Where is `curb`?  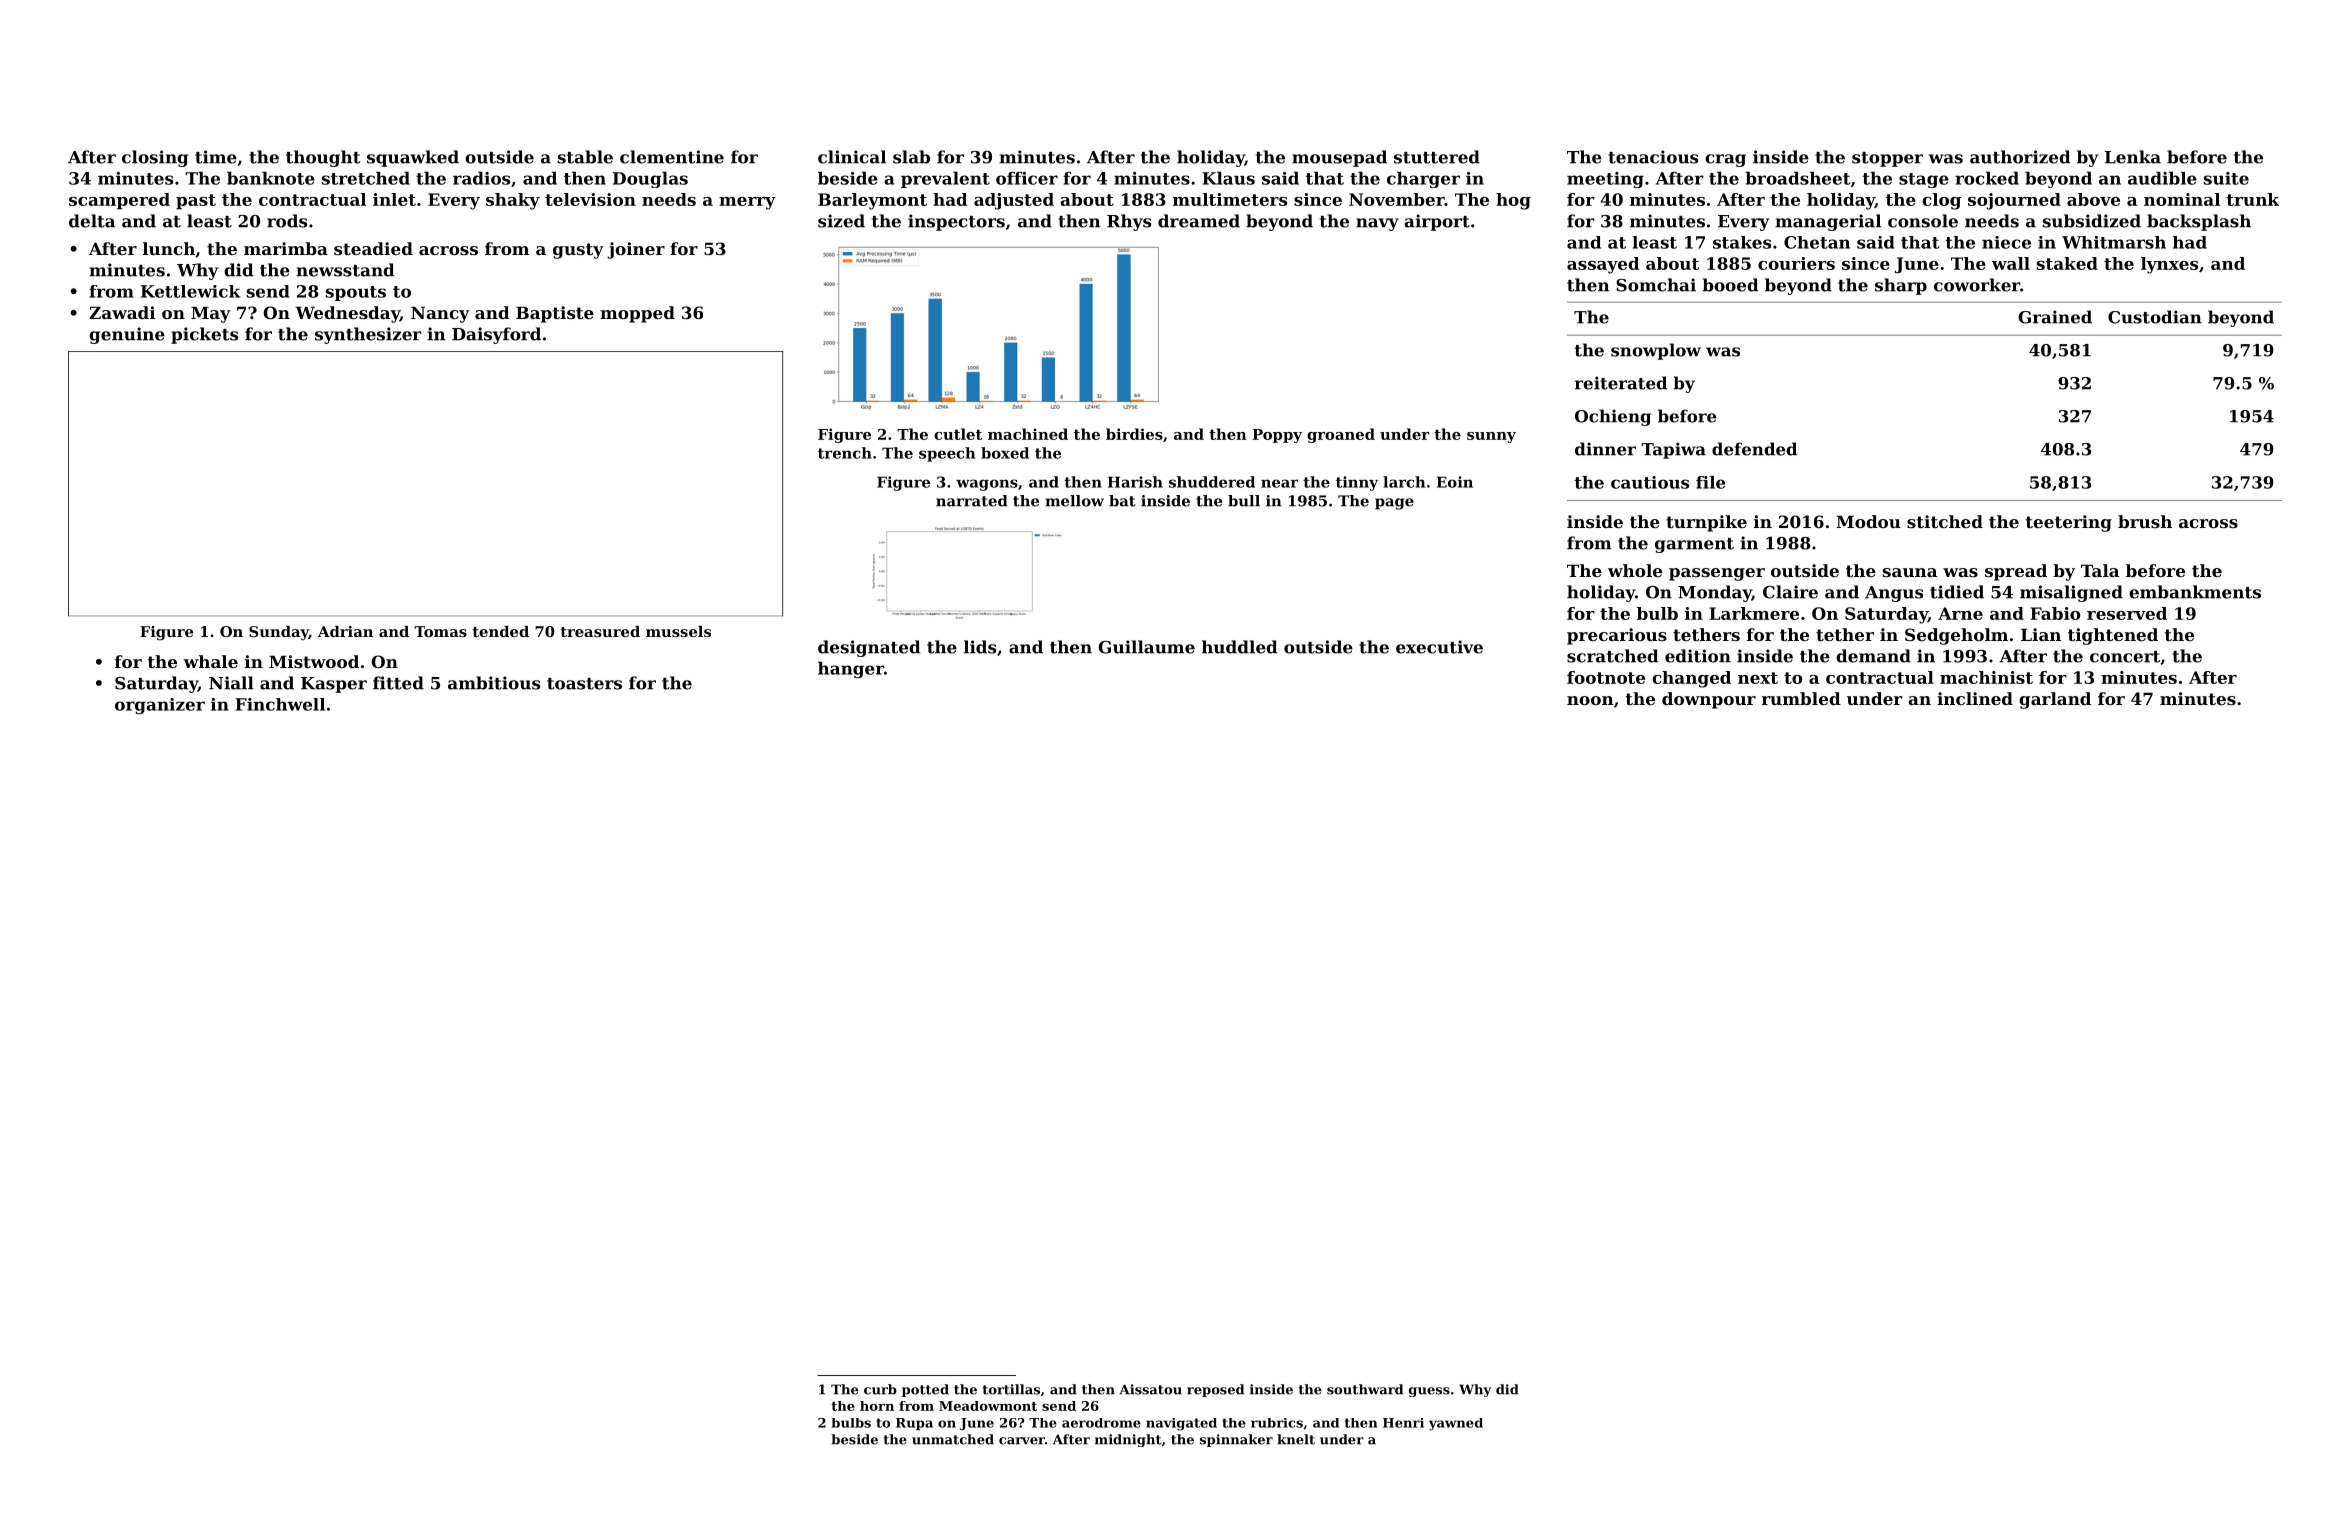
curb is located at coordinates (880, 1389).
